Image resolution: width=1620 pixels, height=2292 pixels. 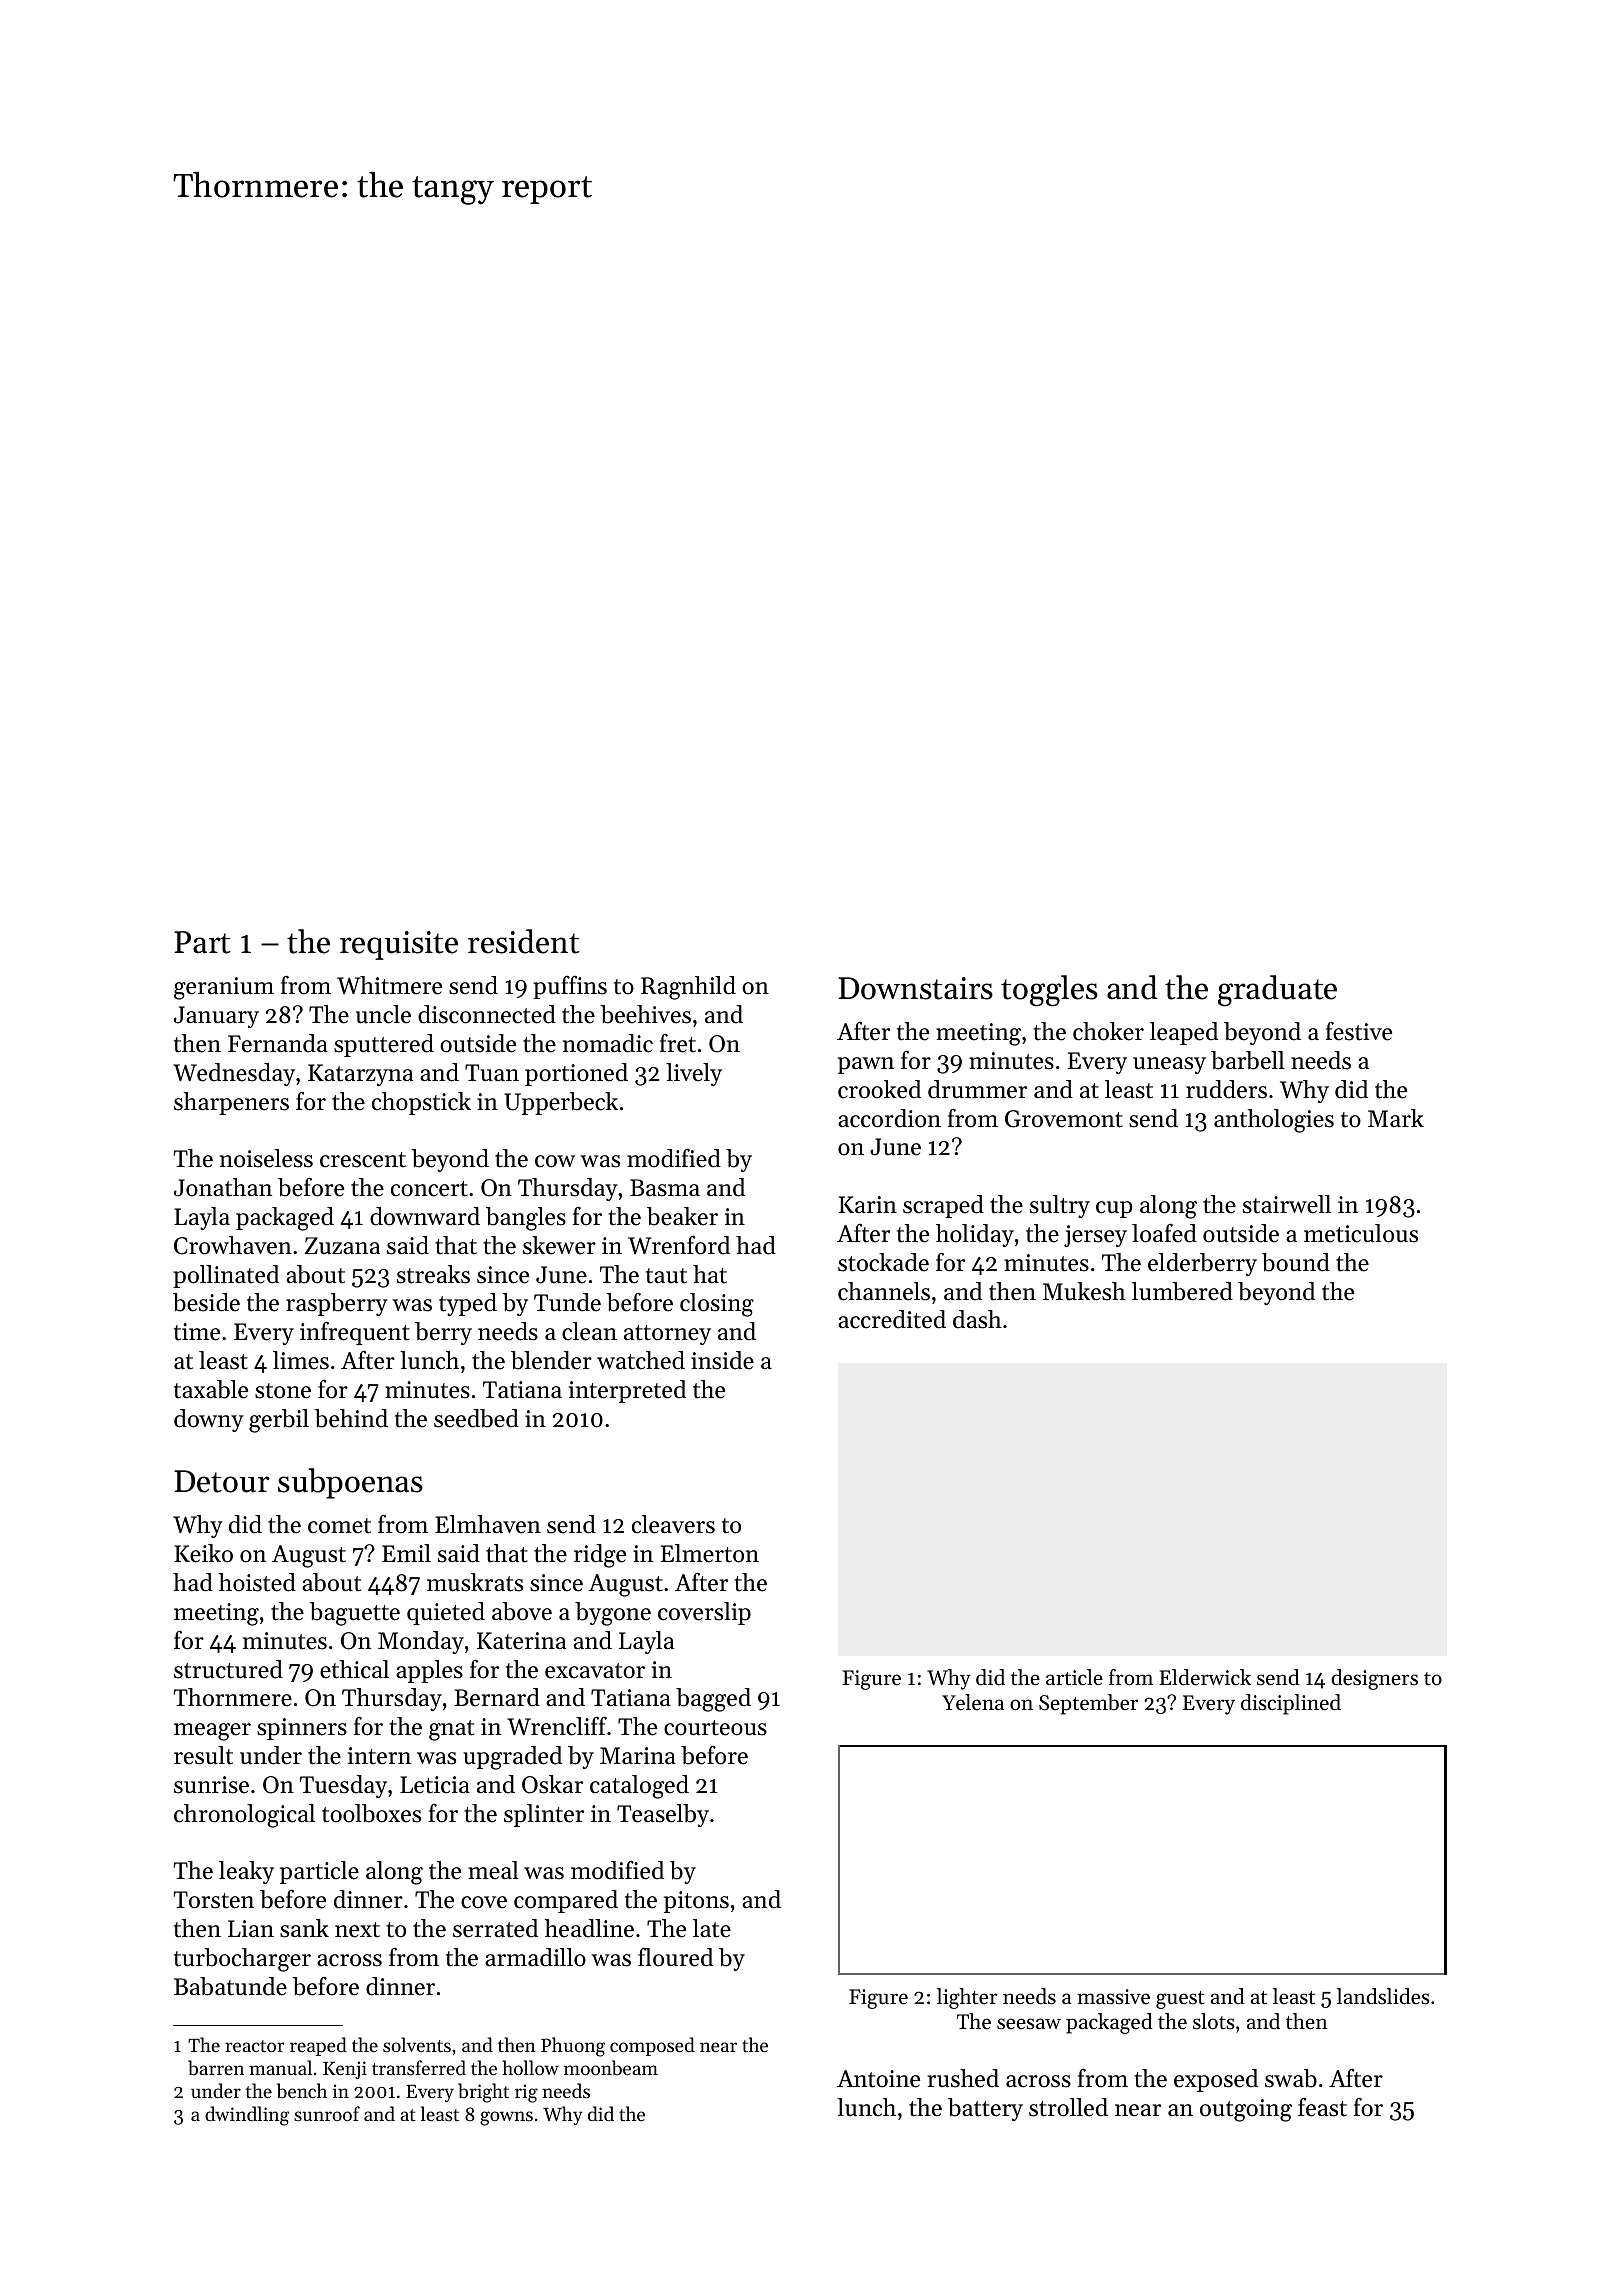 I want to click on dwindling, so click(x=247, y=2116).
